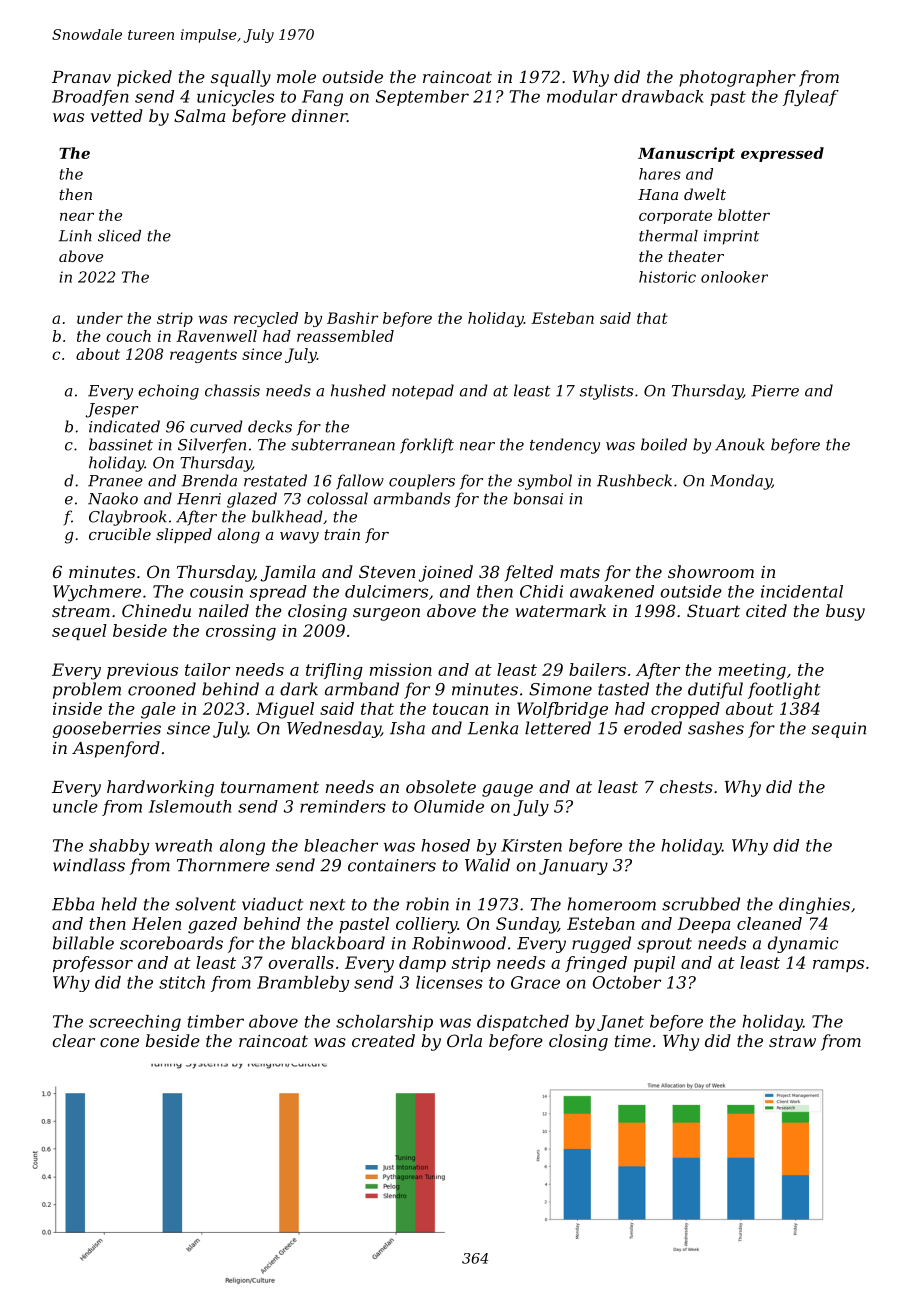 The height and width of the page is (1308, 924). I want to click on photographer, so click(737, 78).
